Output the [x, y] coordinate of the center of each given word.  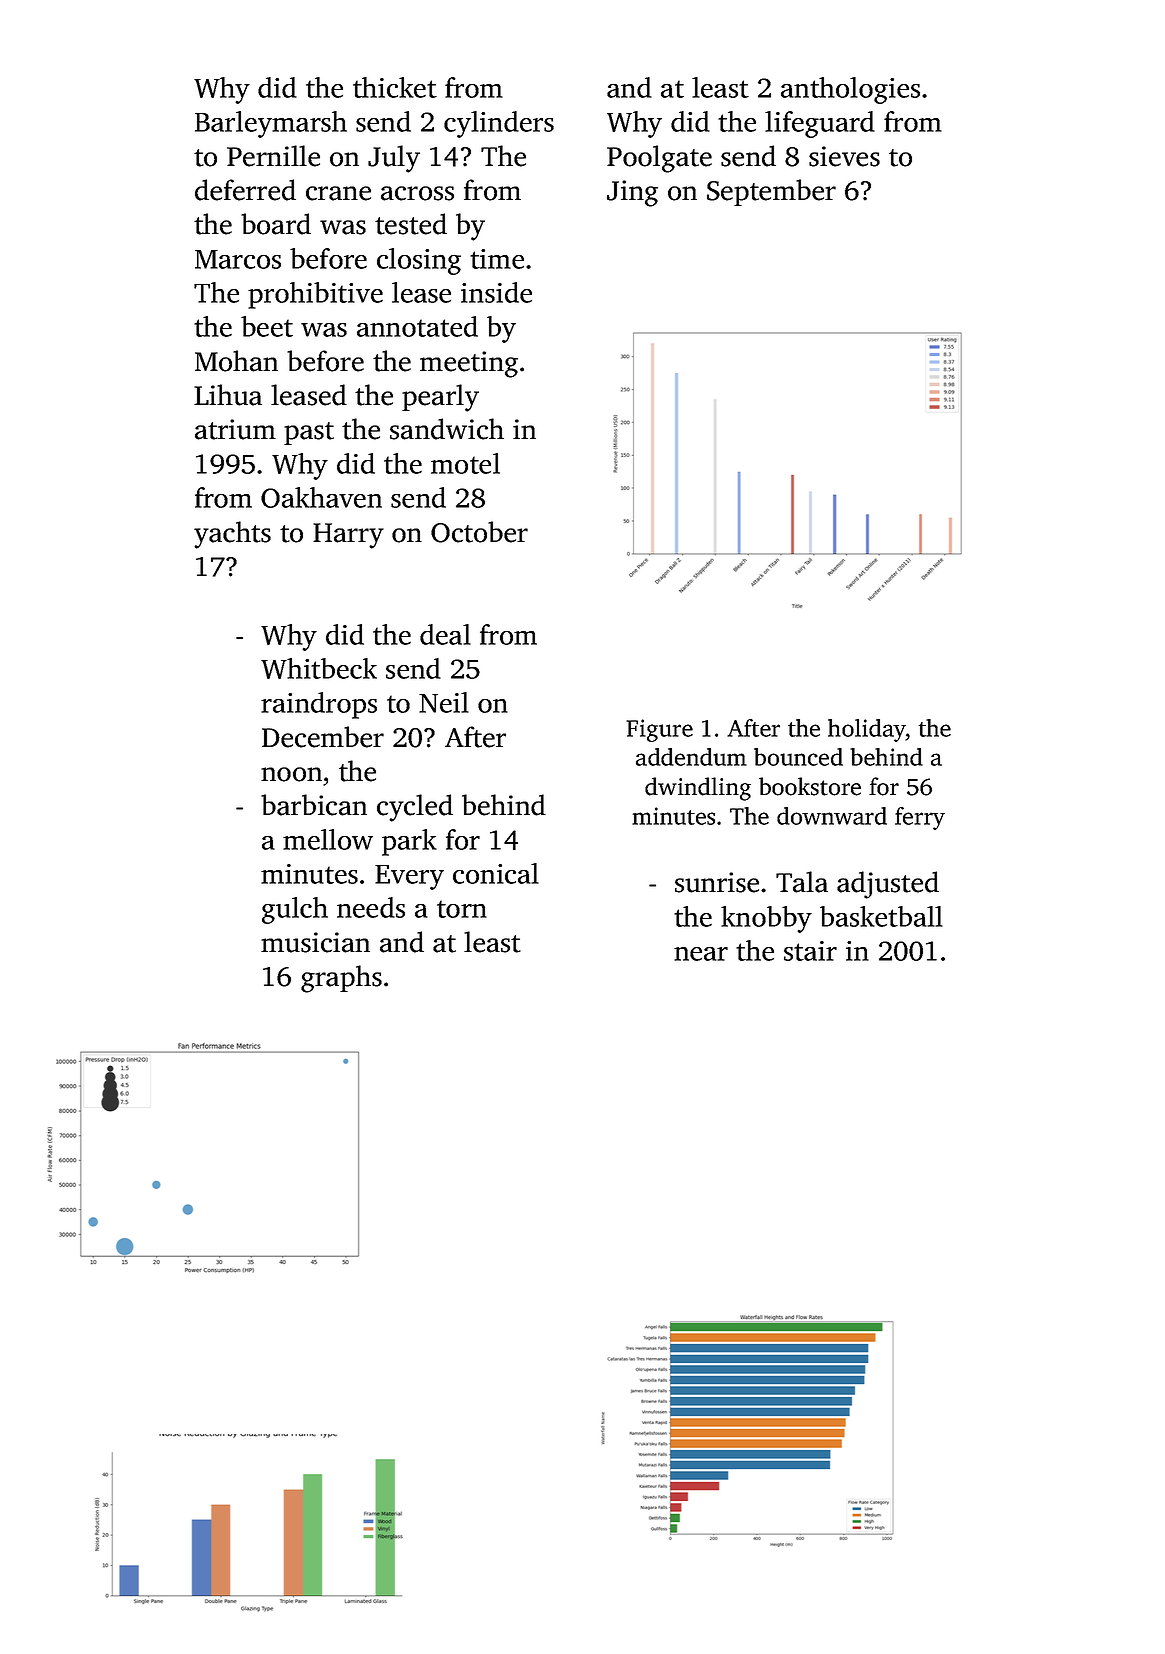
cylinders [499, 124]
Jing [632, 193]
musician [315, 942]
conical [496, 873]
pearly [440, 398]
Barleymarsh [271, 124]
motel [465, 463]
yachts [232, 535]
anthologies [850, 90]
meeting [469, 364]
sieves [844, 156]
